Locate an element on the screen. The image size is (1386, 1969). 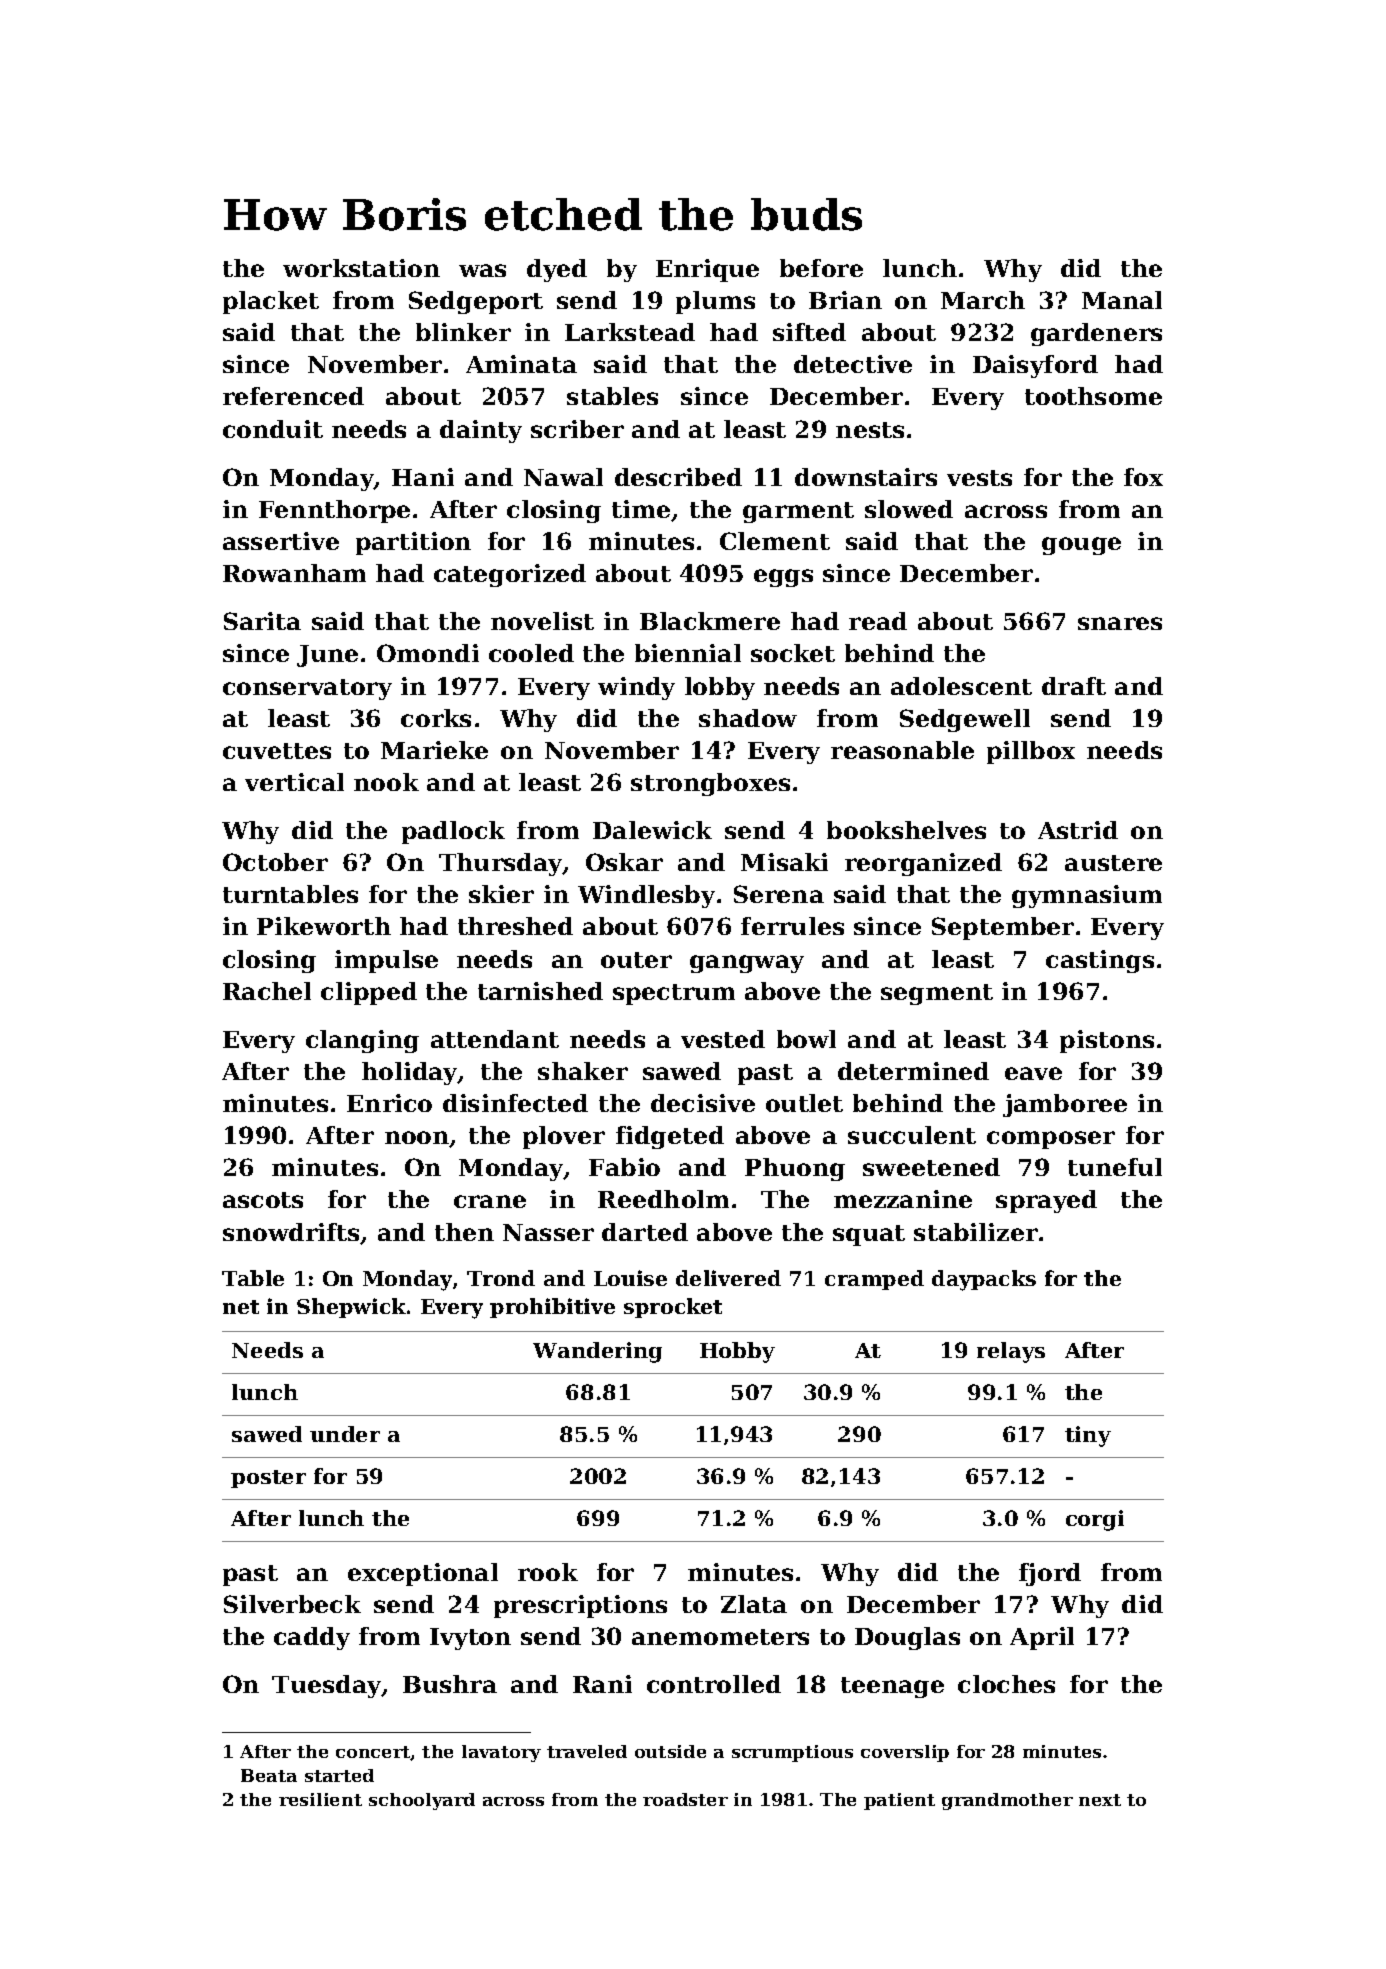
October is located at coordinates (275, 862).
